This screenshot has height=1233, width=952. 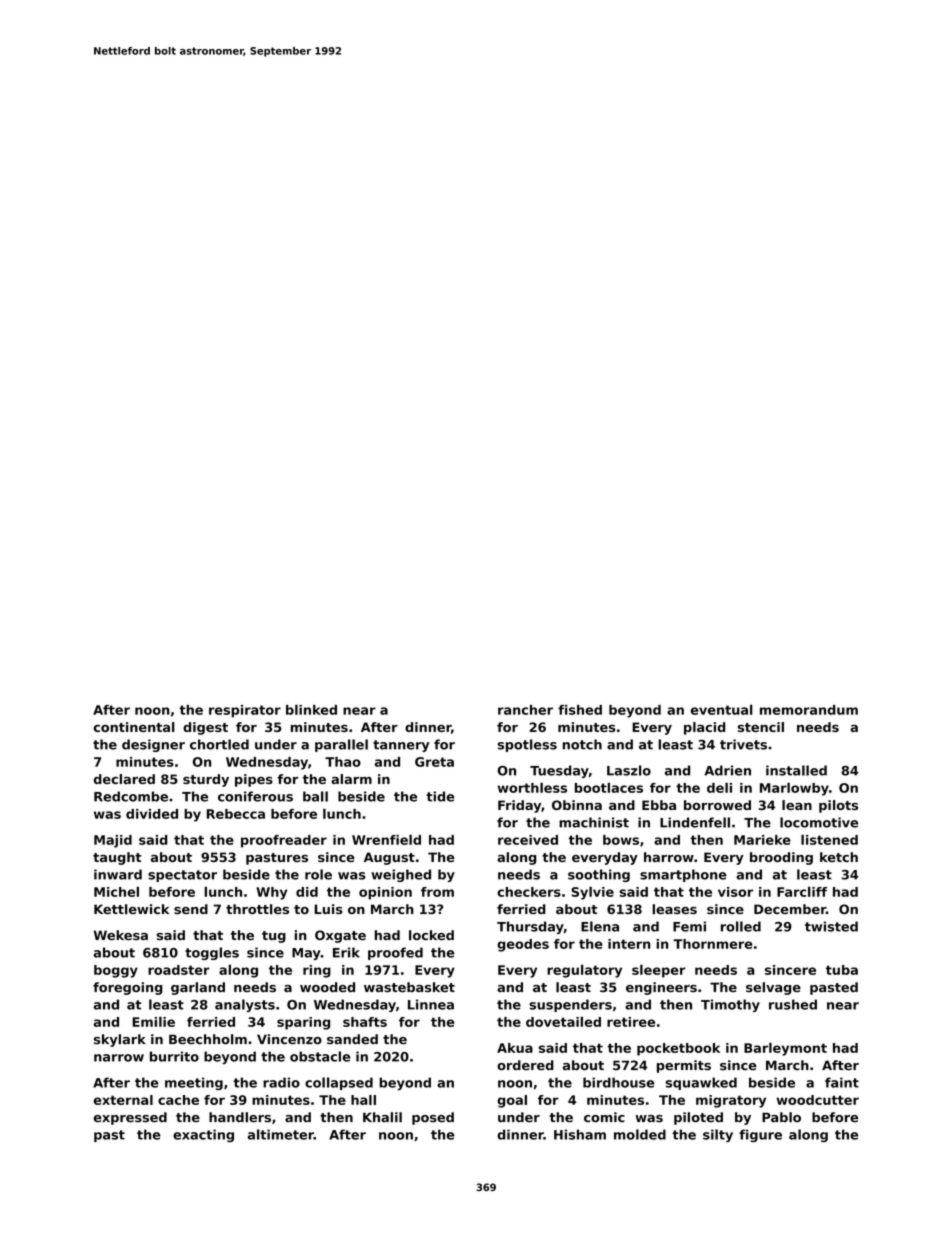 I want to click on respirator, so click(x=245, y=711).
